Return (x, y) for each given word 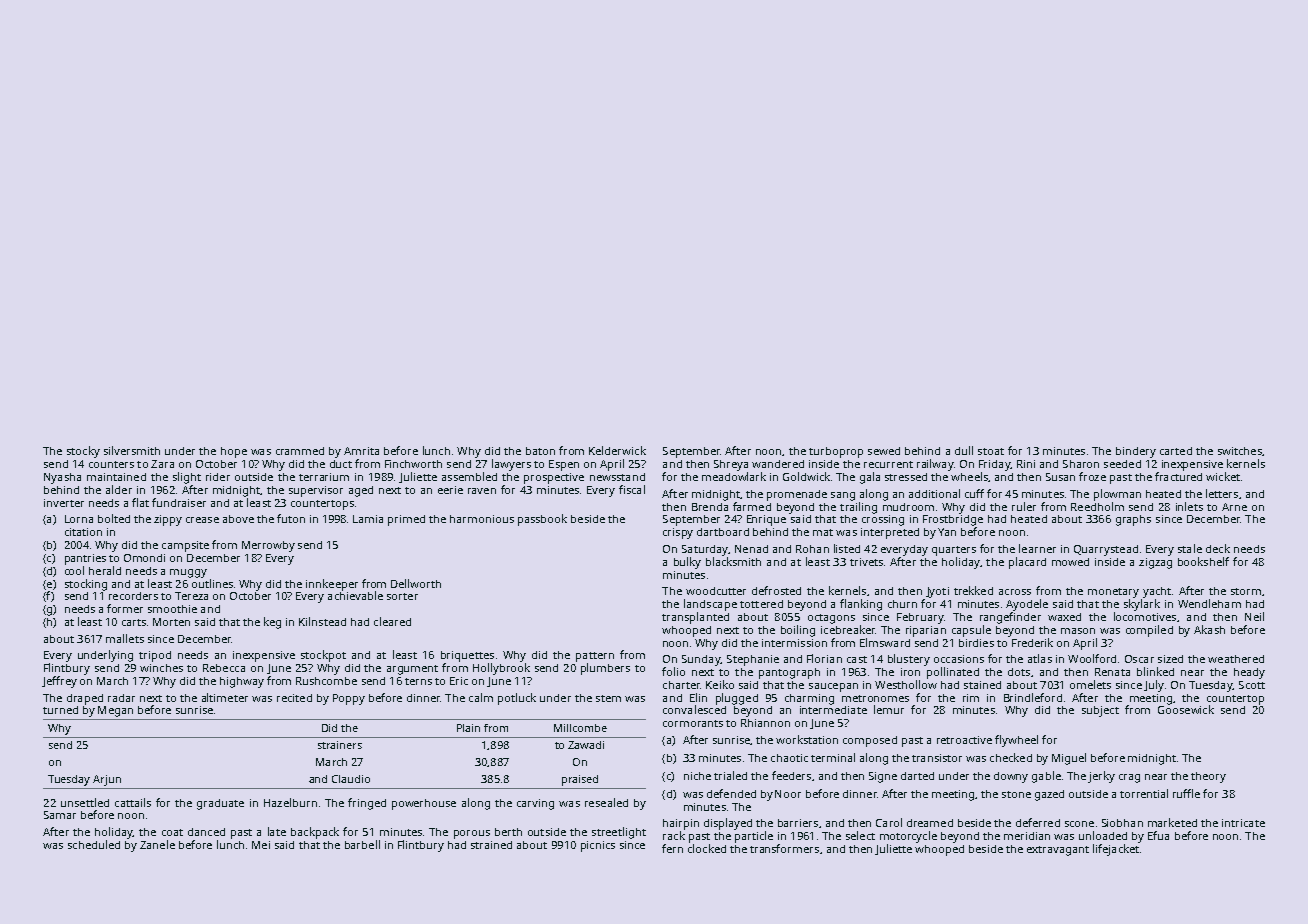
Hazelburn (290, 802)
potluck (517, 699)
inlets (1189, 506)
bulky (687, 563)
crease (202, 520)
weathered (1236, 659)
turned (60, 710)
